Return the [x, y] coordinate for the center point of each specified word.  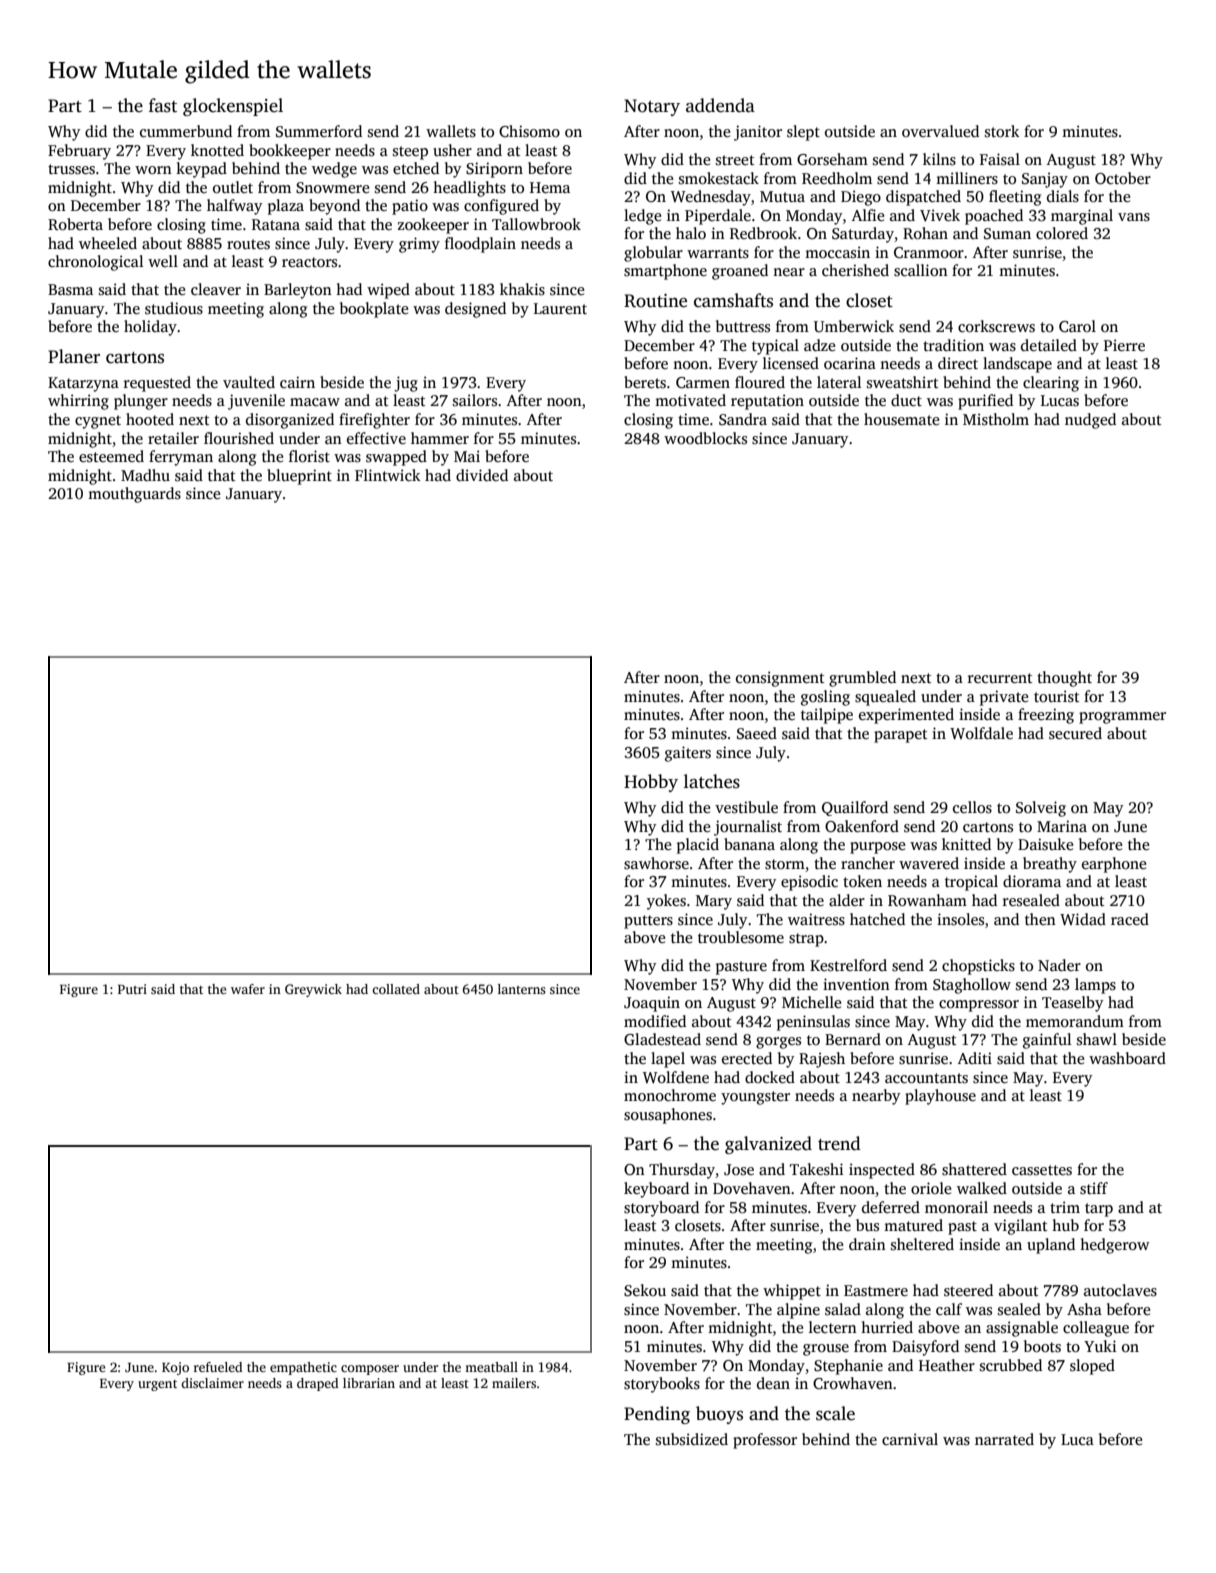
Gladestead [662, 1039]
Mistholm [996, 419]
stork [1002, 131]
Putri [132, 989]
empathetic [303, 1368]
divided [482, 475]
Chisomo [529, 131]
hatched [877, 919]
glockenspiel [233, 107]
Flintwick [388, 475]
